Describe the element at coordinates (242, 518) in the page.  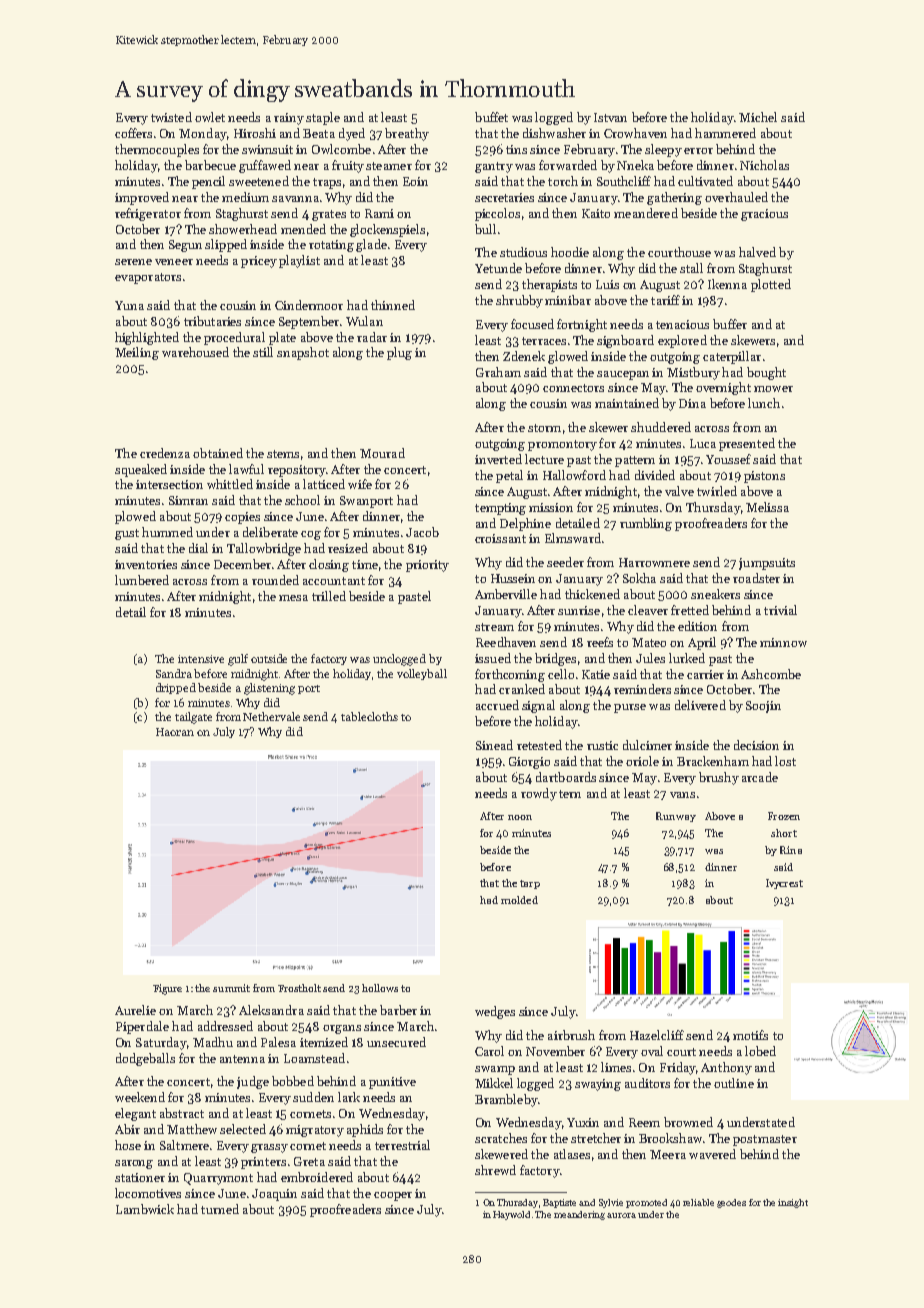
I see `copies` at that location.
